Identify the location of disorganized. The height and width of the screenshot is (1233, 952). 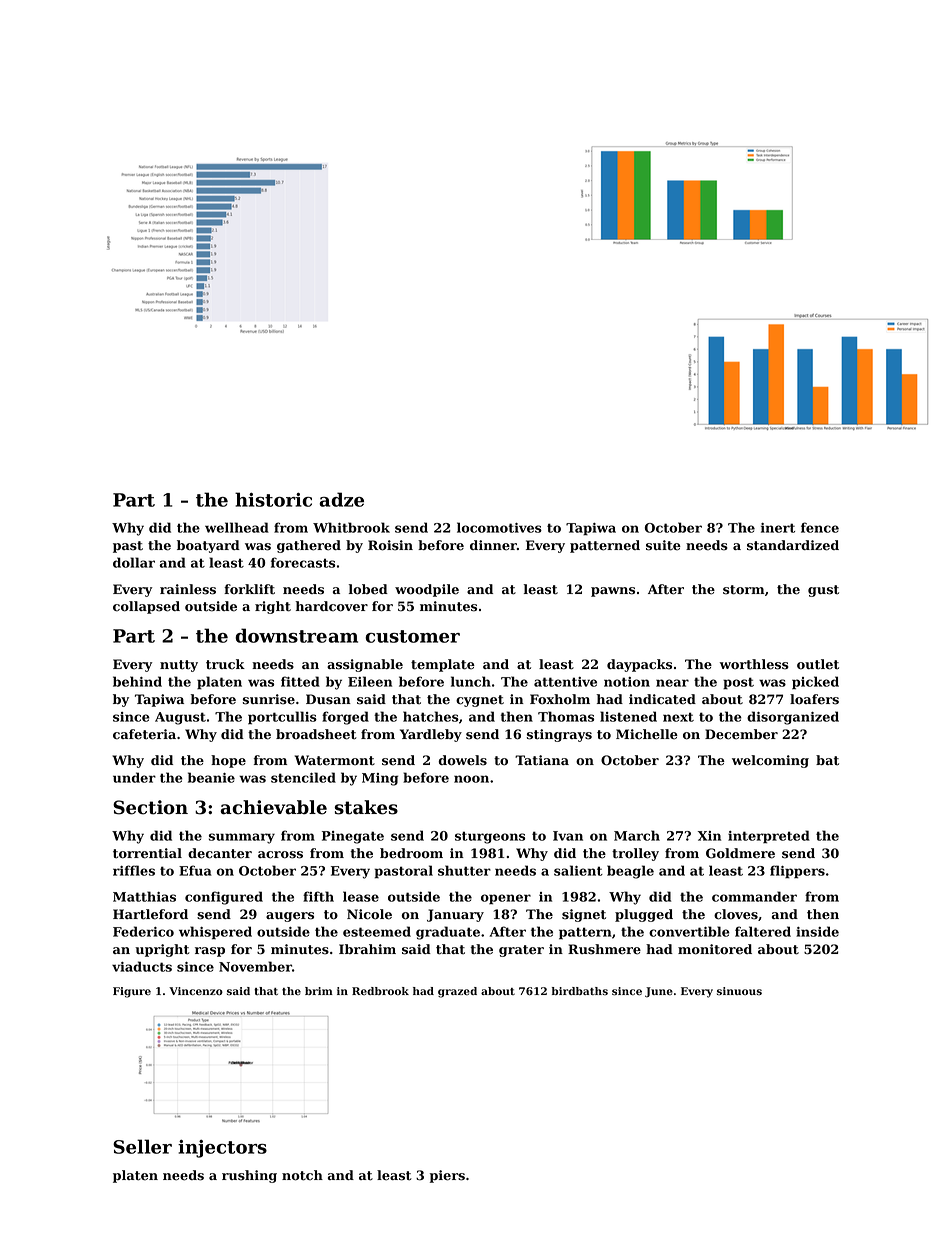
(793, 718).
